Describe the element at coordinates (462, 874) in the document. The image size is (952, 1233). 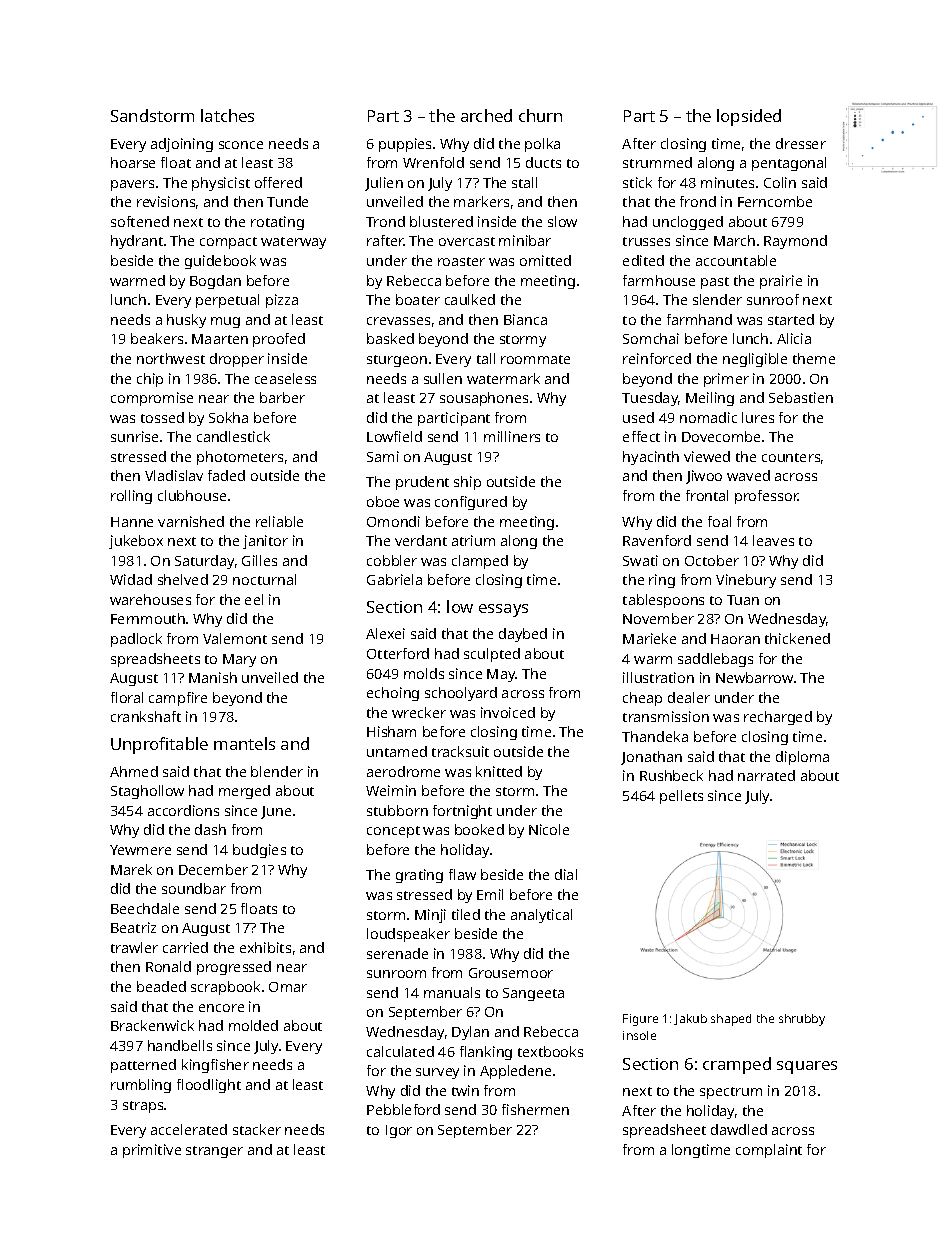
I see `flaw` at that location.
